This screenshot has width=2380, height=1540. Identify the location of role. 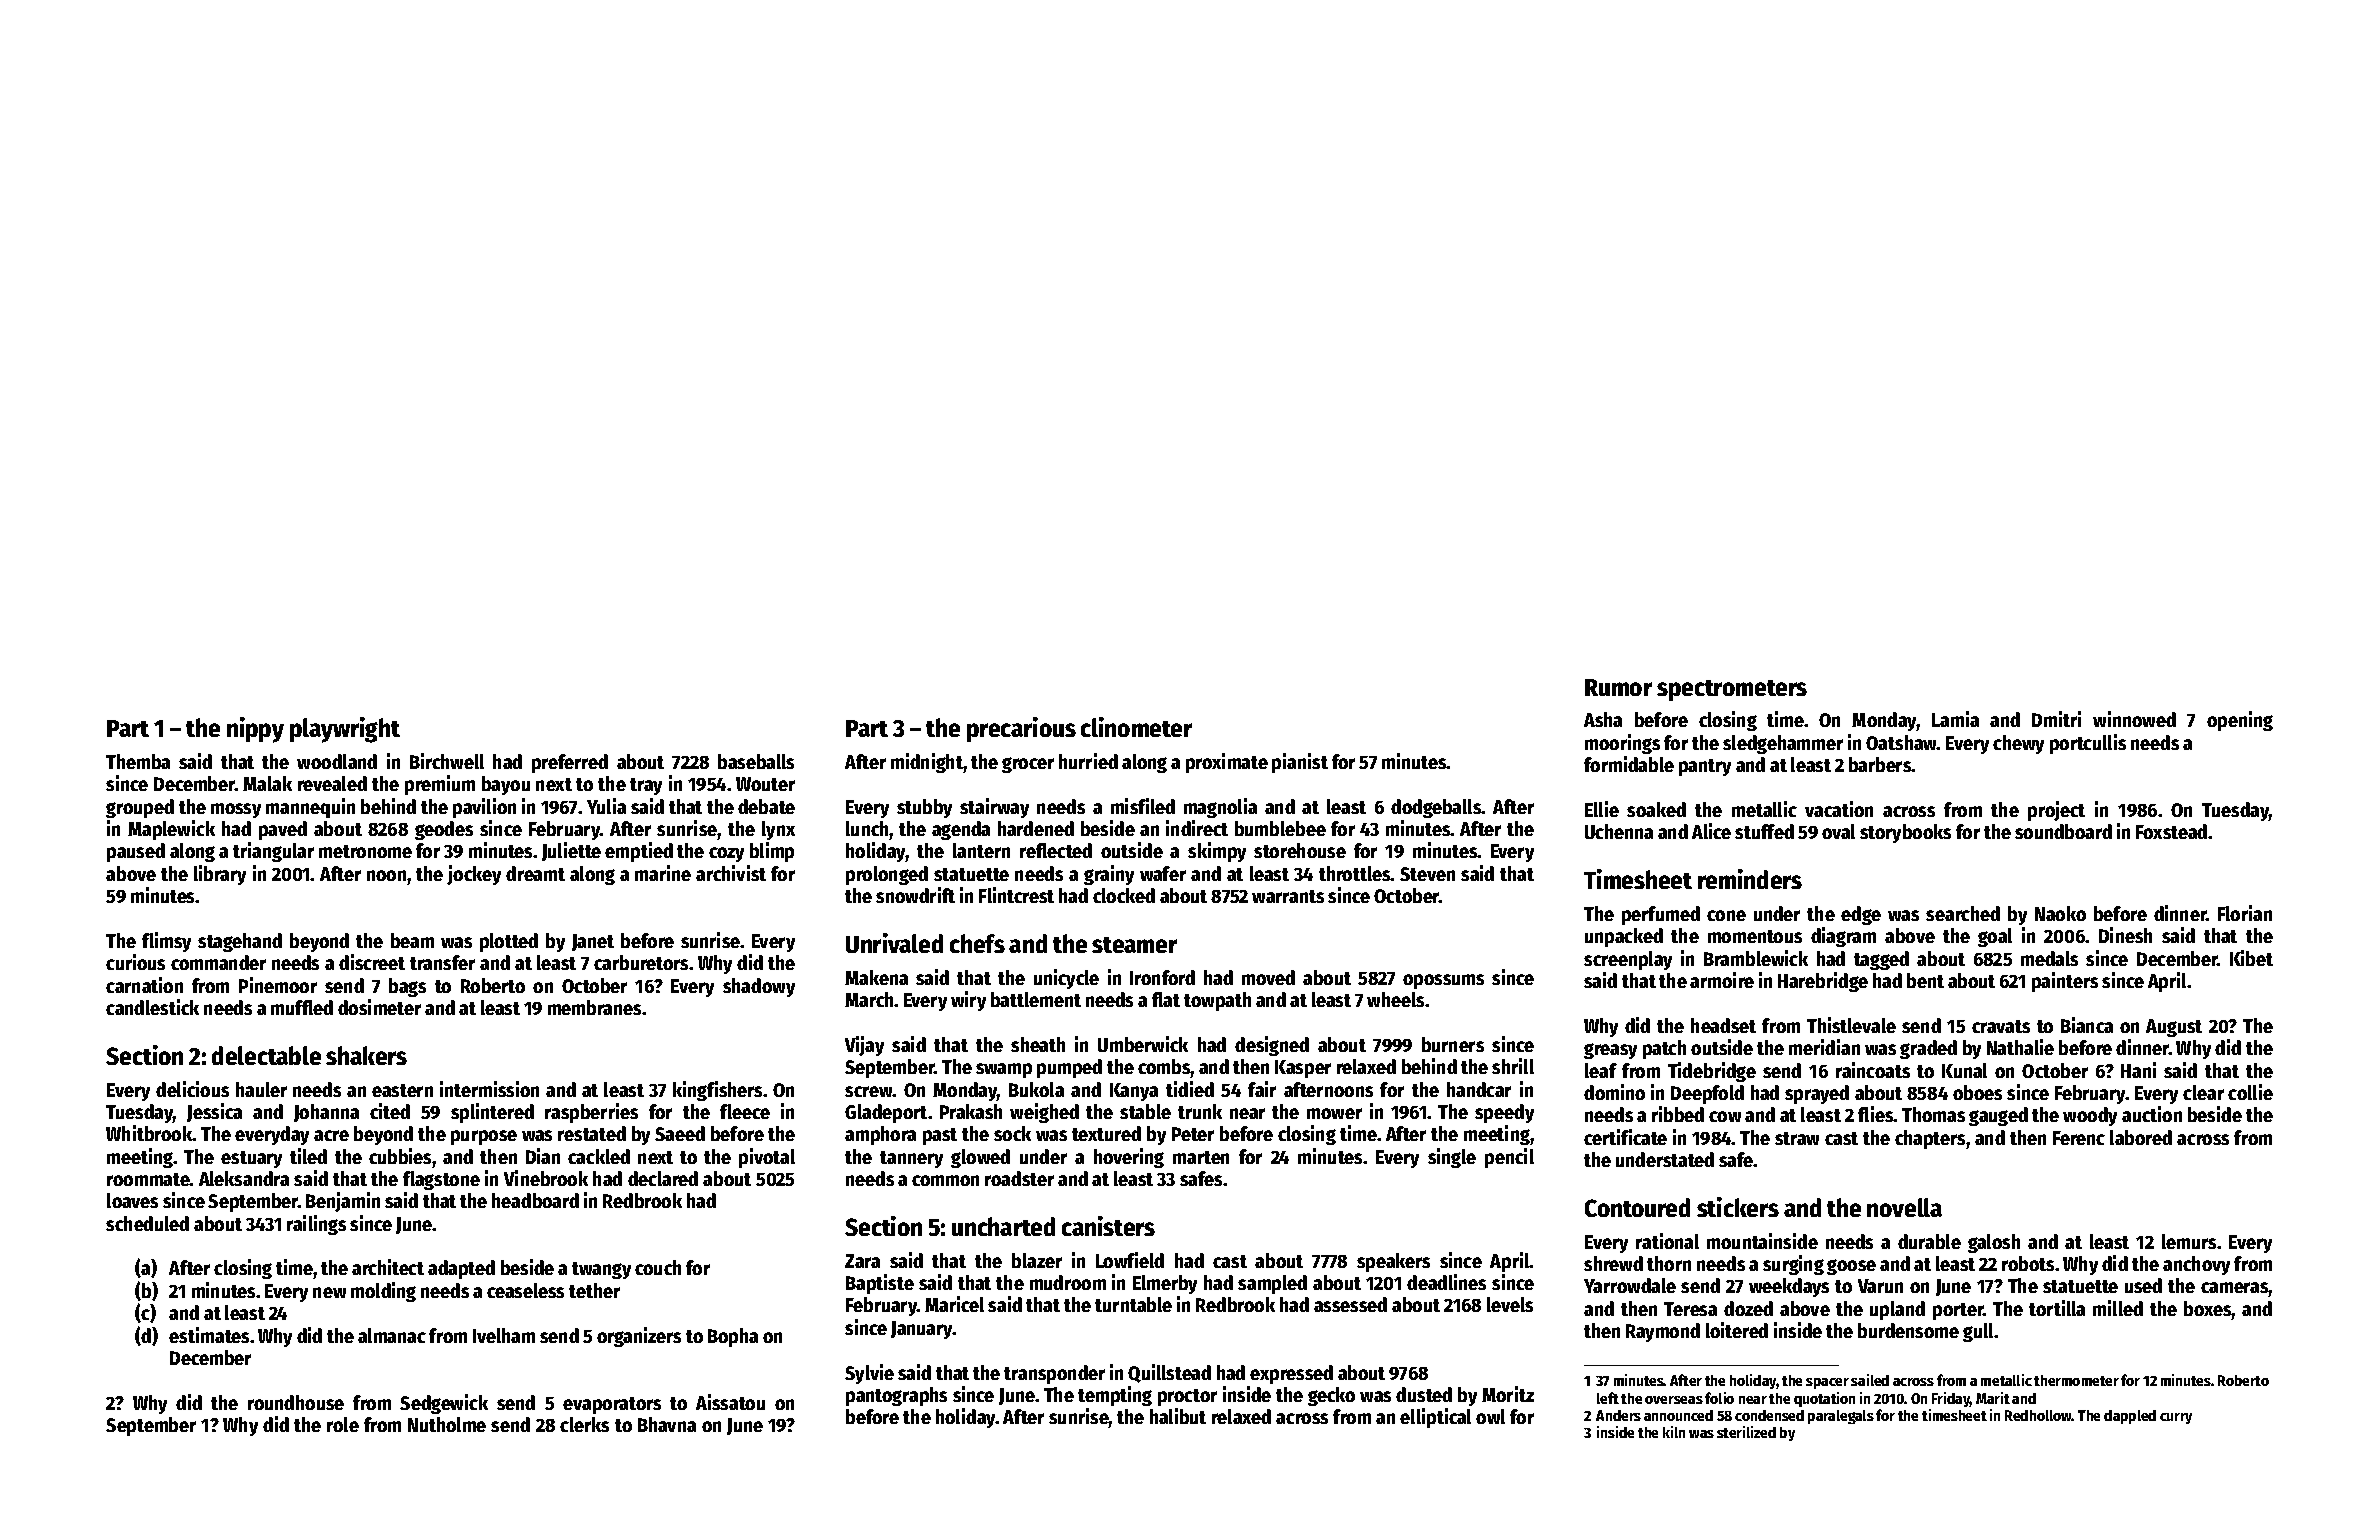
(343, 1424).
